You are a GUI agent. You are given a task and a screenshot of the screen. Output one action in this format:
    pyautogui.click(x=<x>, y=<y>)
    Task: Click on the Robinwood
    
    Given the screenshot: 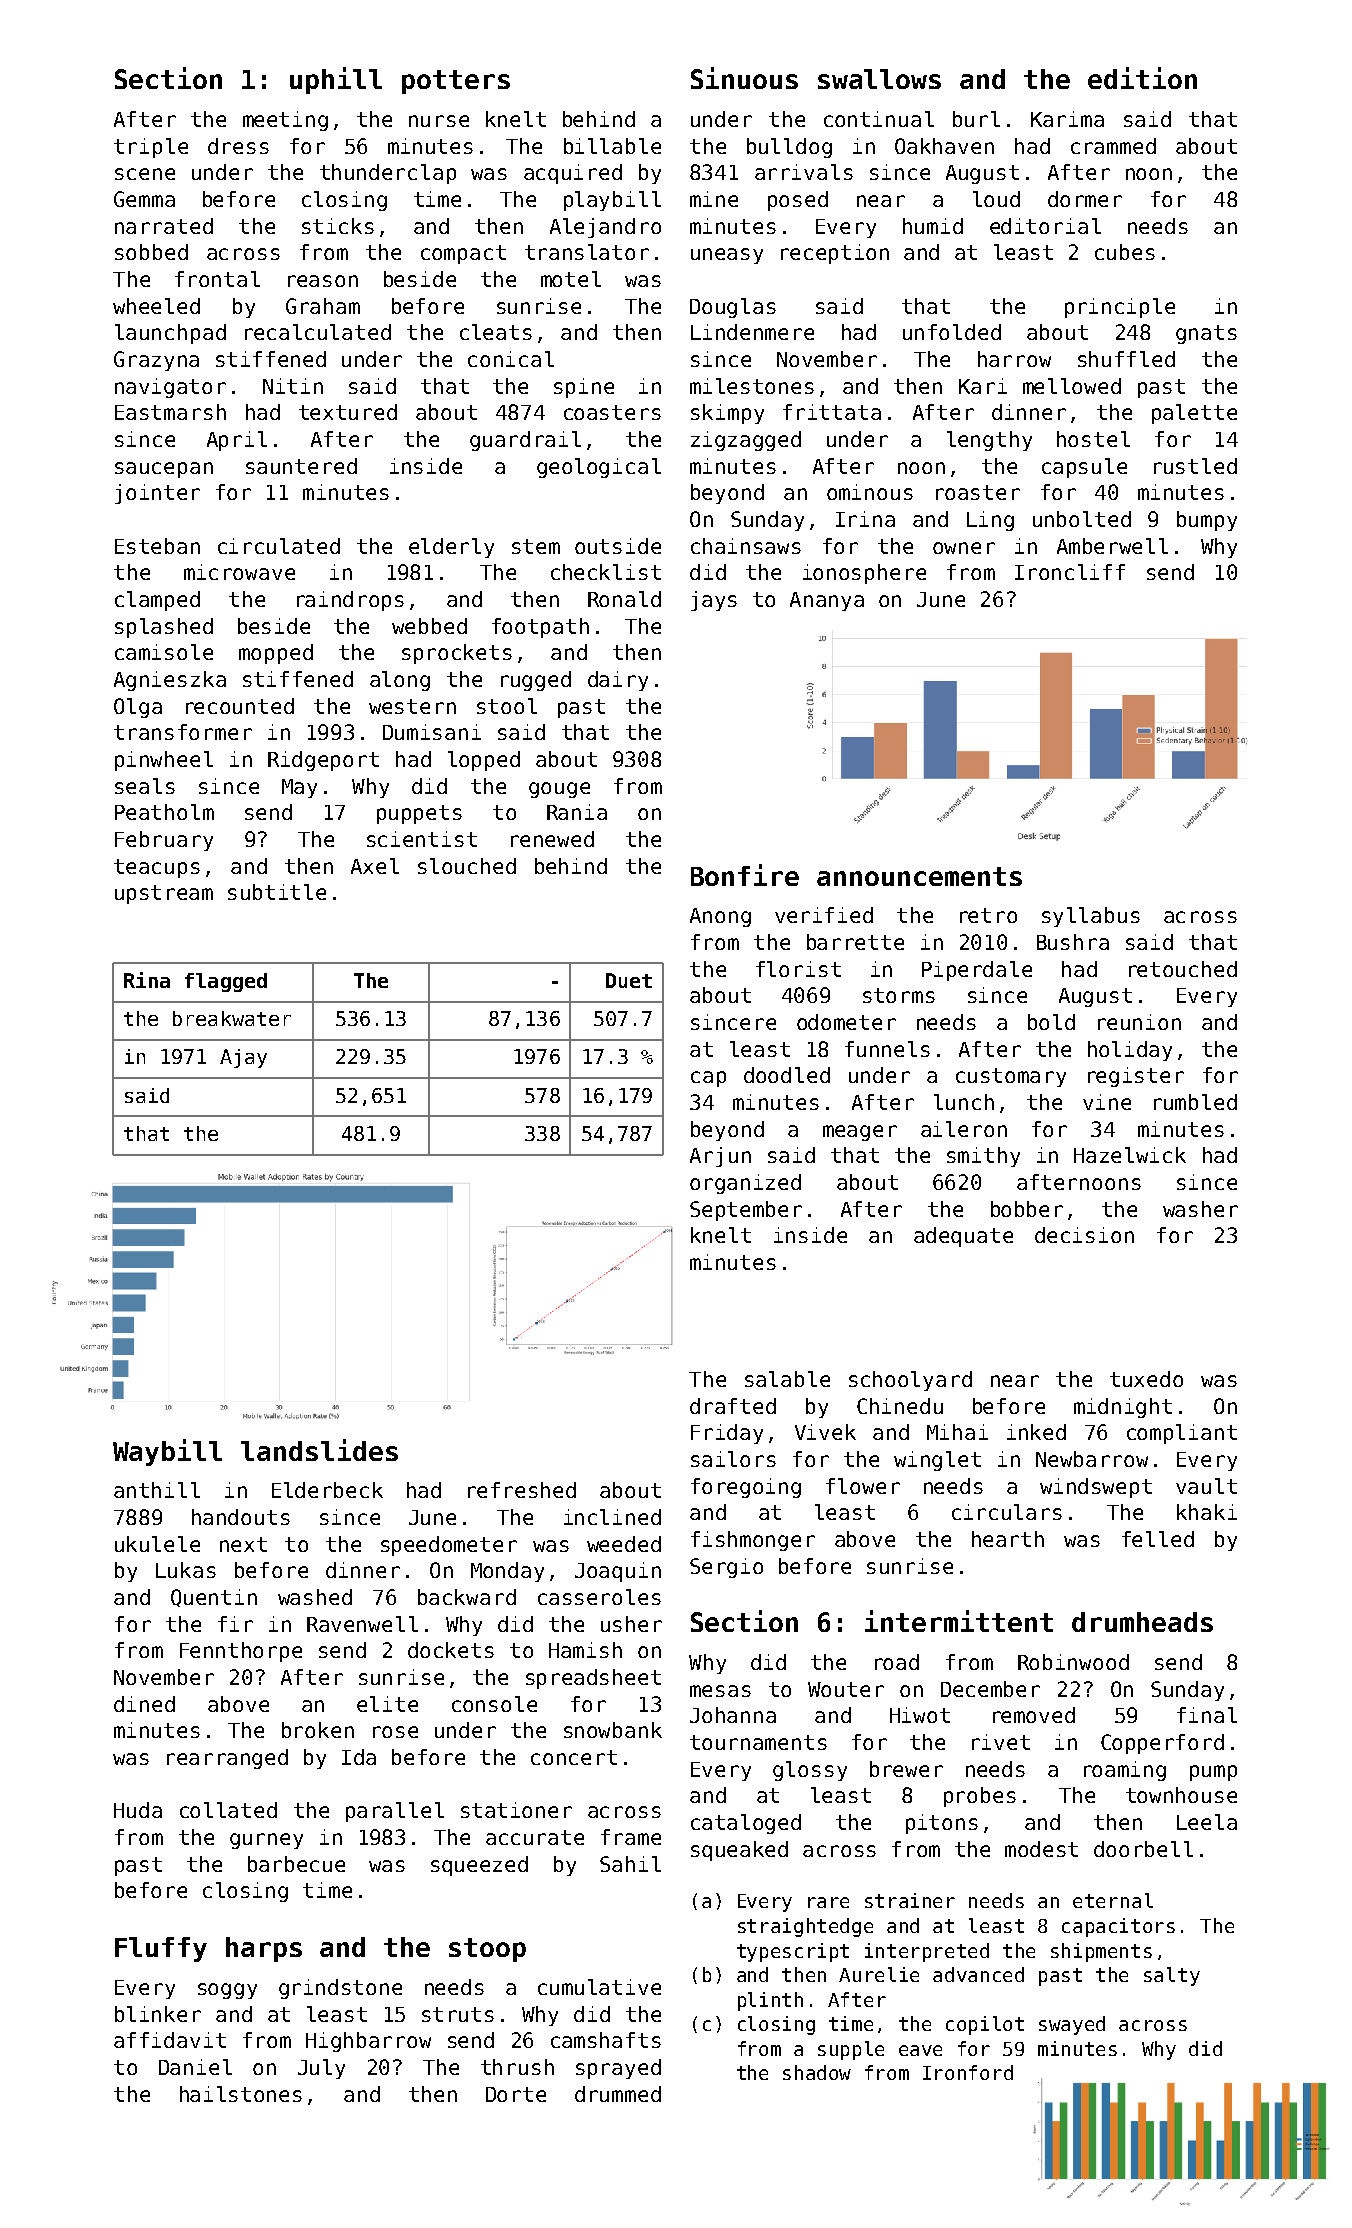 What is the action you would take?
    pyautogui.click(x=1073, y=1662)
